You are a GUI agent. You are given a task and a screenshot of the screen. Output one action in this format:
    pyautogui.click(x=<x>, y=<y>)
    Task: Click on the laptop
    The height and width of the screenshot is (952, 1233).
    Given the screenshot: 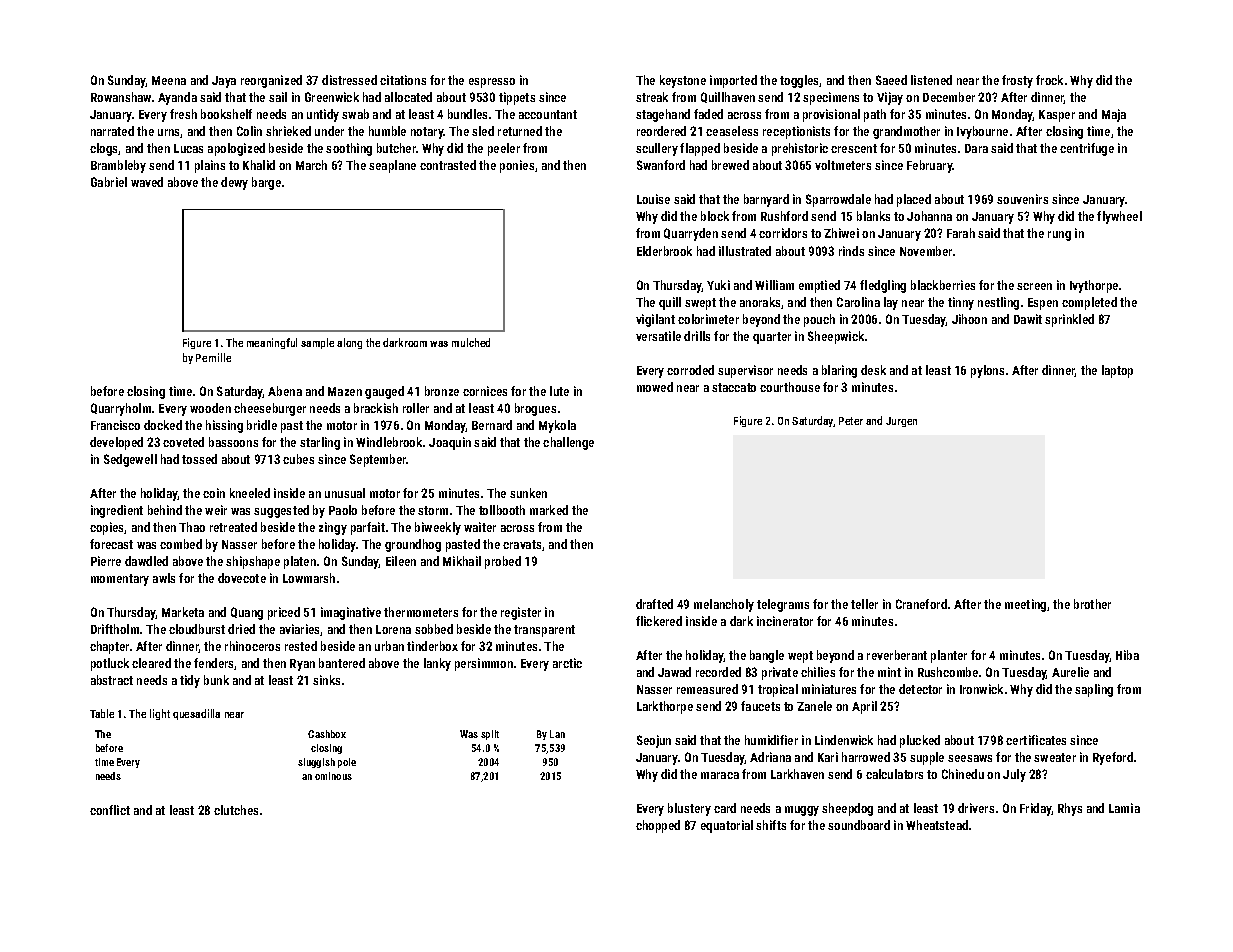 What is the action you would take?
    pyautogui.click(x=1117, y=371)
